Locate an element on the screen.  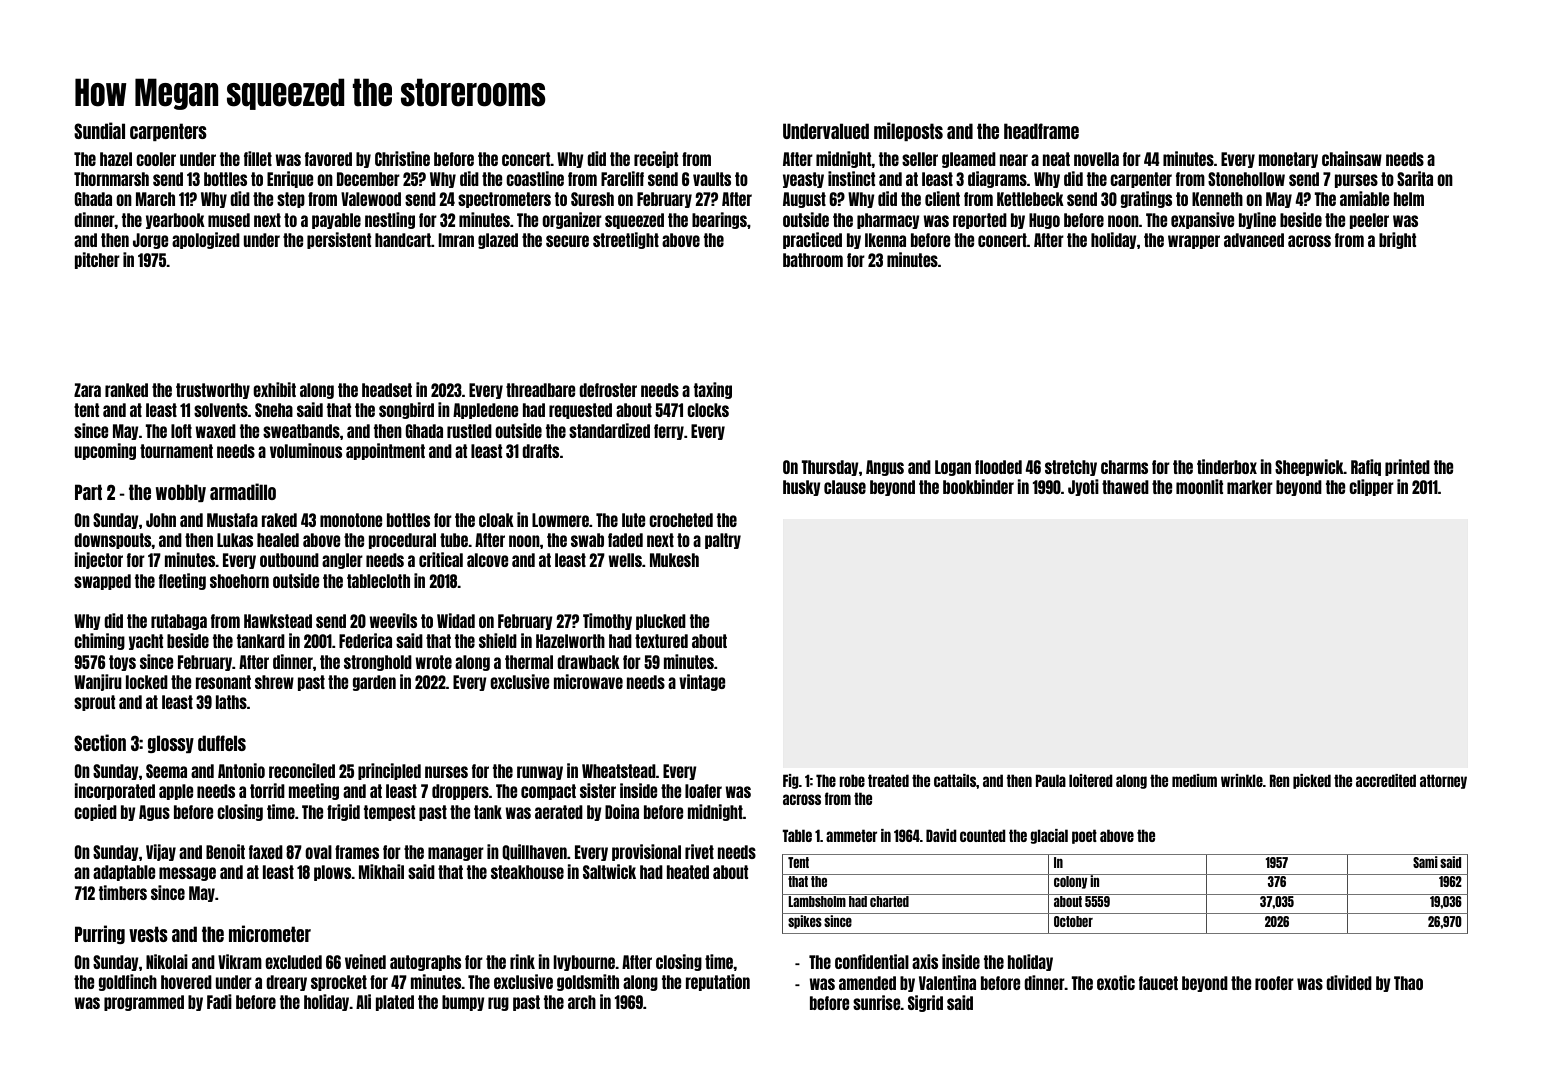
marker is located at coordinates (1250, 487).
